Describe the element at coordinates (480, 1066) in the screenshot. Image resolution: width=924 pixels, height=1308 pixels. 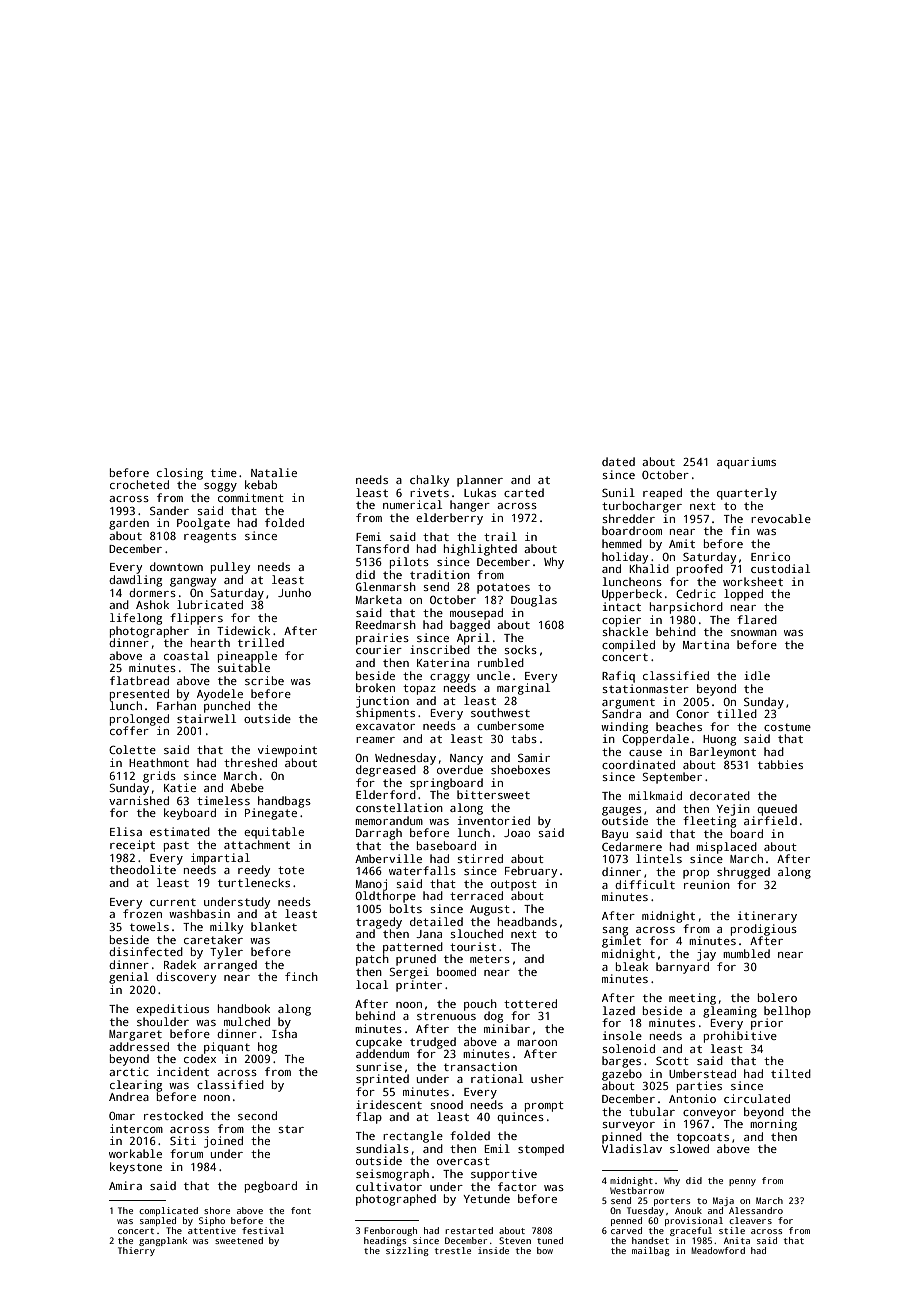
I see `transaction` at that location.
